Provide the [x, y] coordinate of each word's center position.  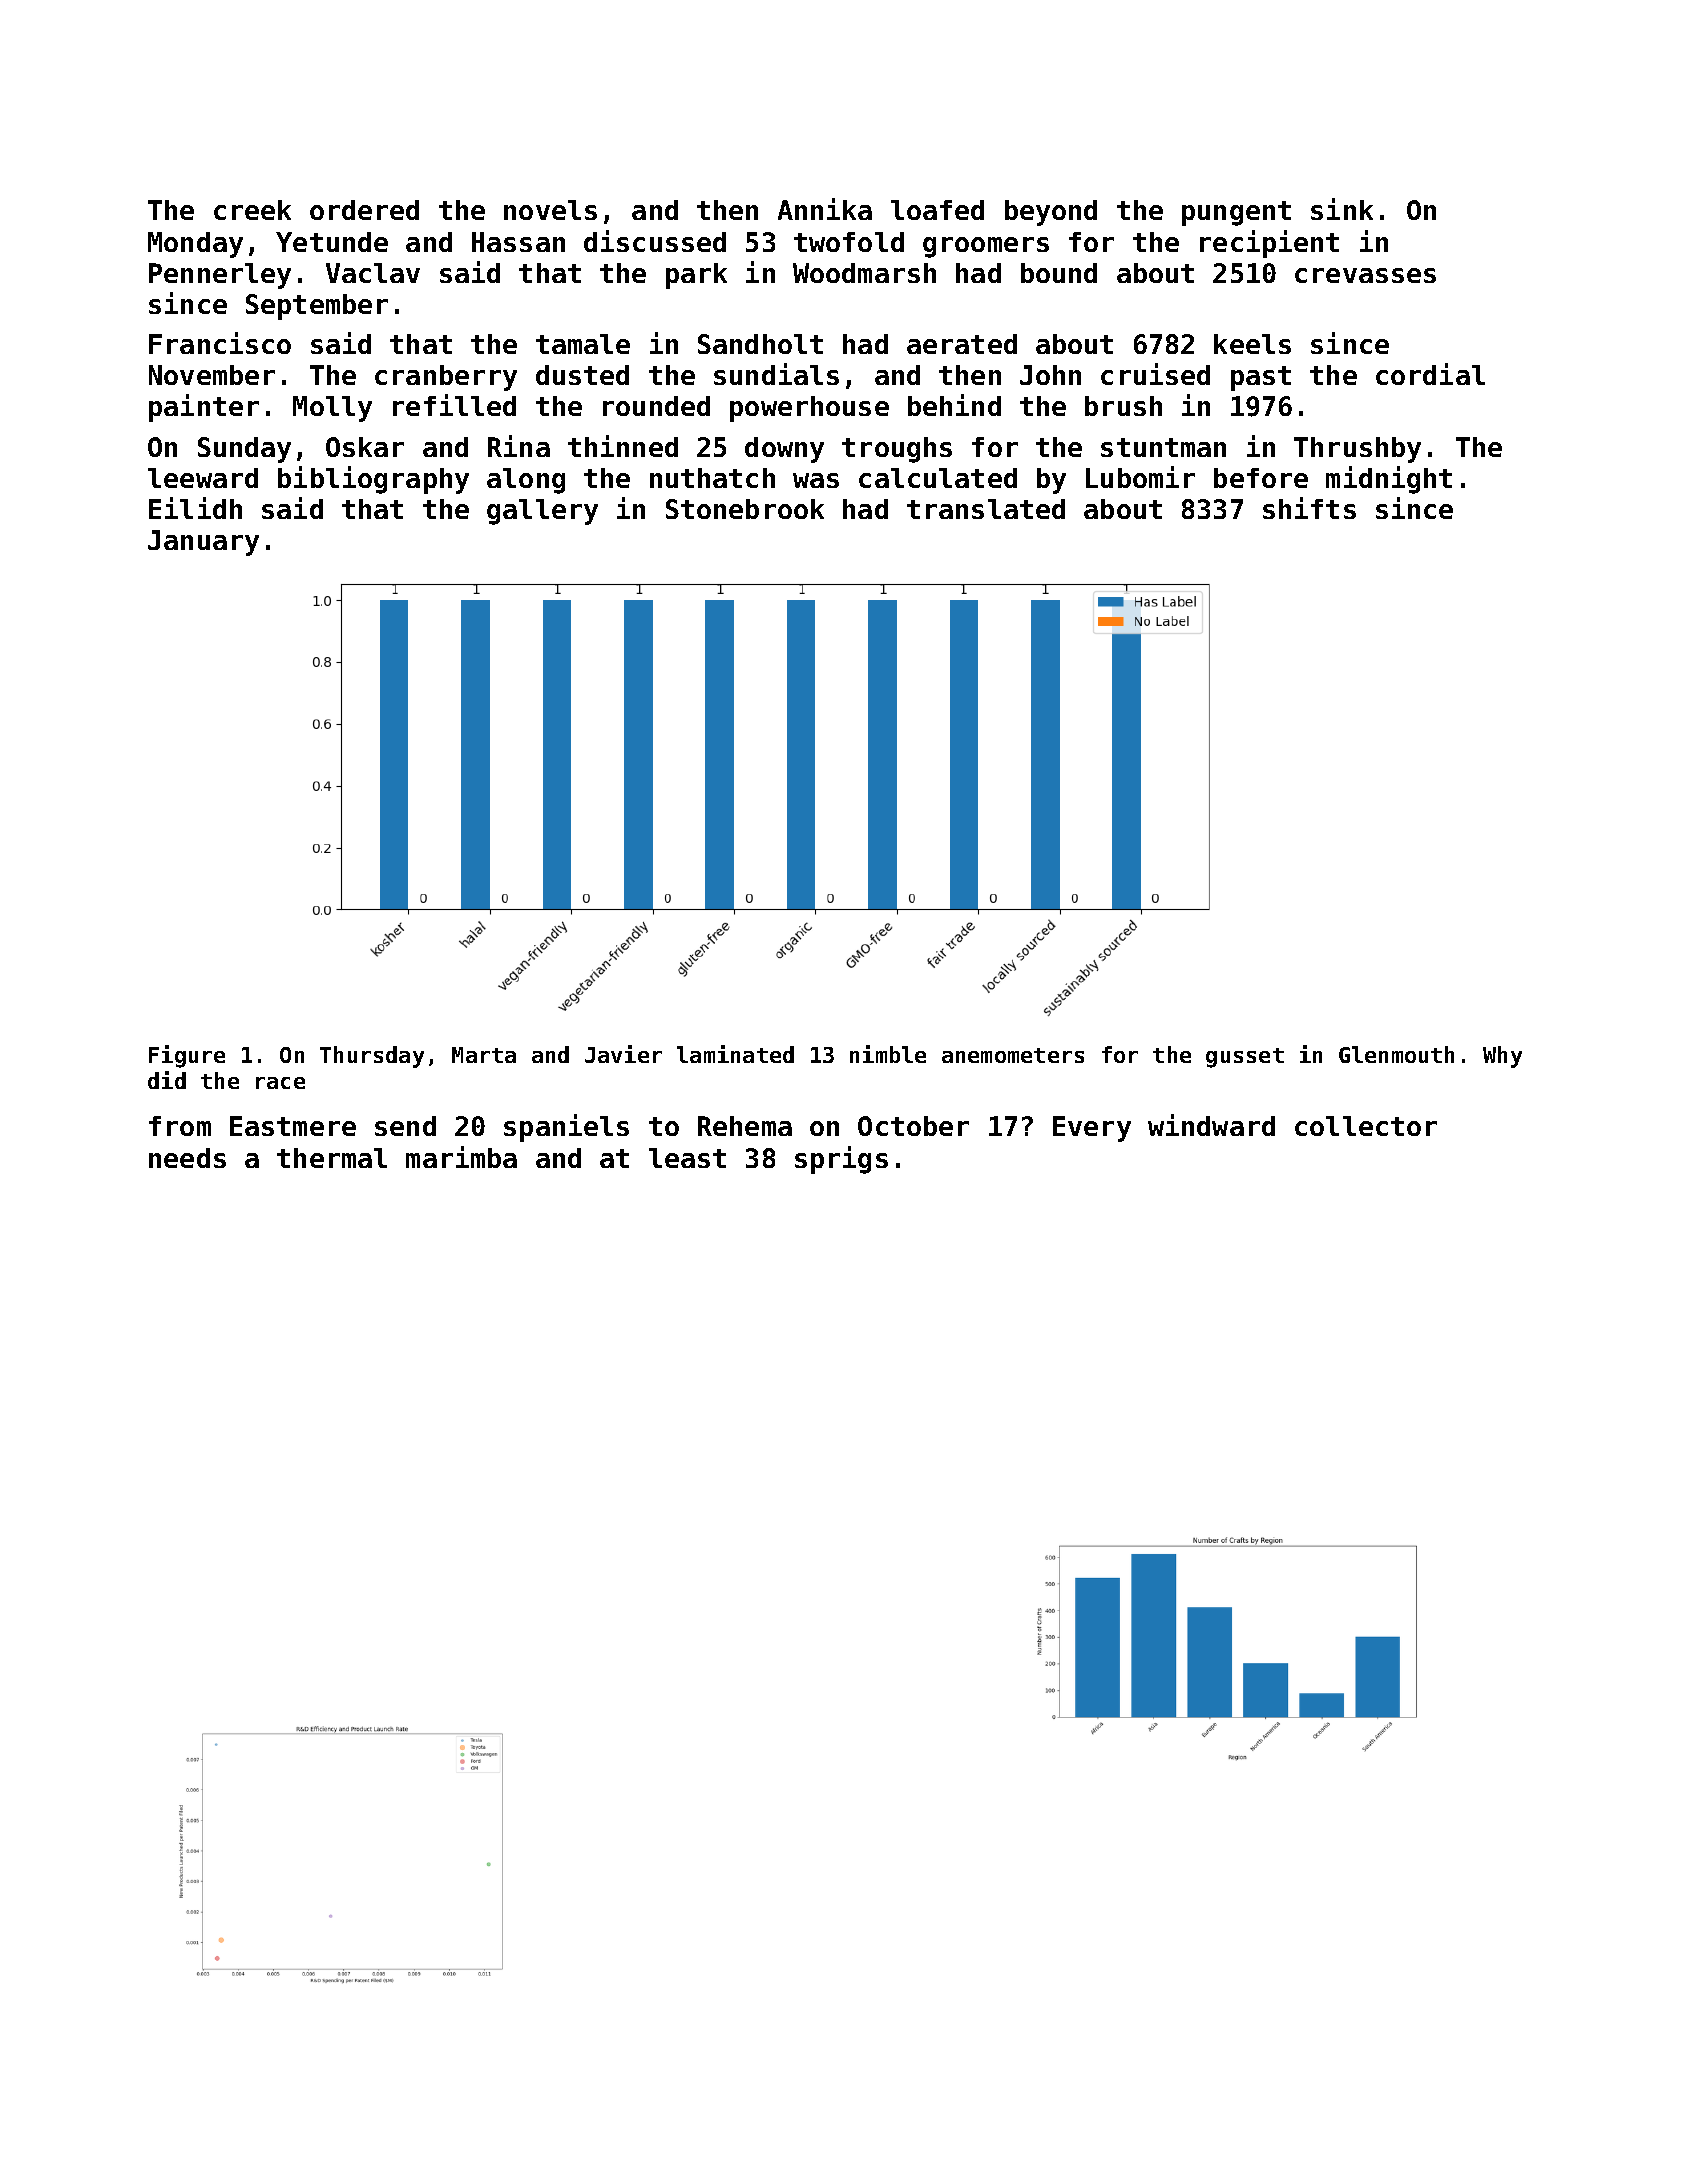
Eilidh [195, 508]
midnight [1389, 480]
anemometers [1013, 1055]
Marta [484, 1055]
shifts [1309, 508]
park [696, 276]
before [1261, 478]
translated [986, 509]
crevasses [1365, 275]
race [280, 1083]
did [167, 1080]
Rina [519, 446]
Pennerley [220, 276]
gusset [1245, 1058]
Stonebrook [745, 509]
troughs [897, 450]
